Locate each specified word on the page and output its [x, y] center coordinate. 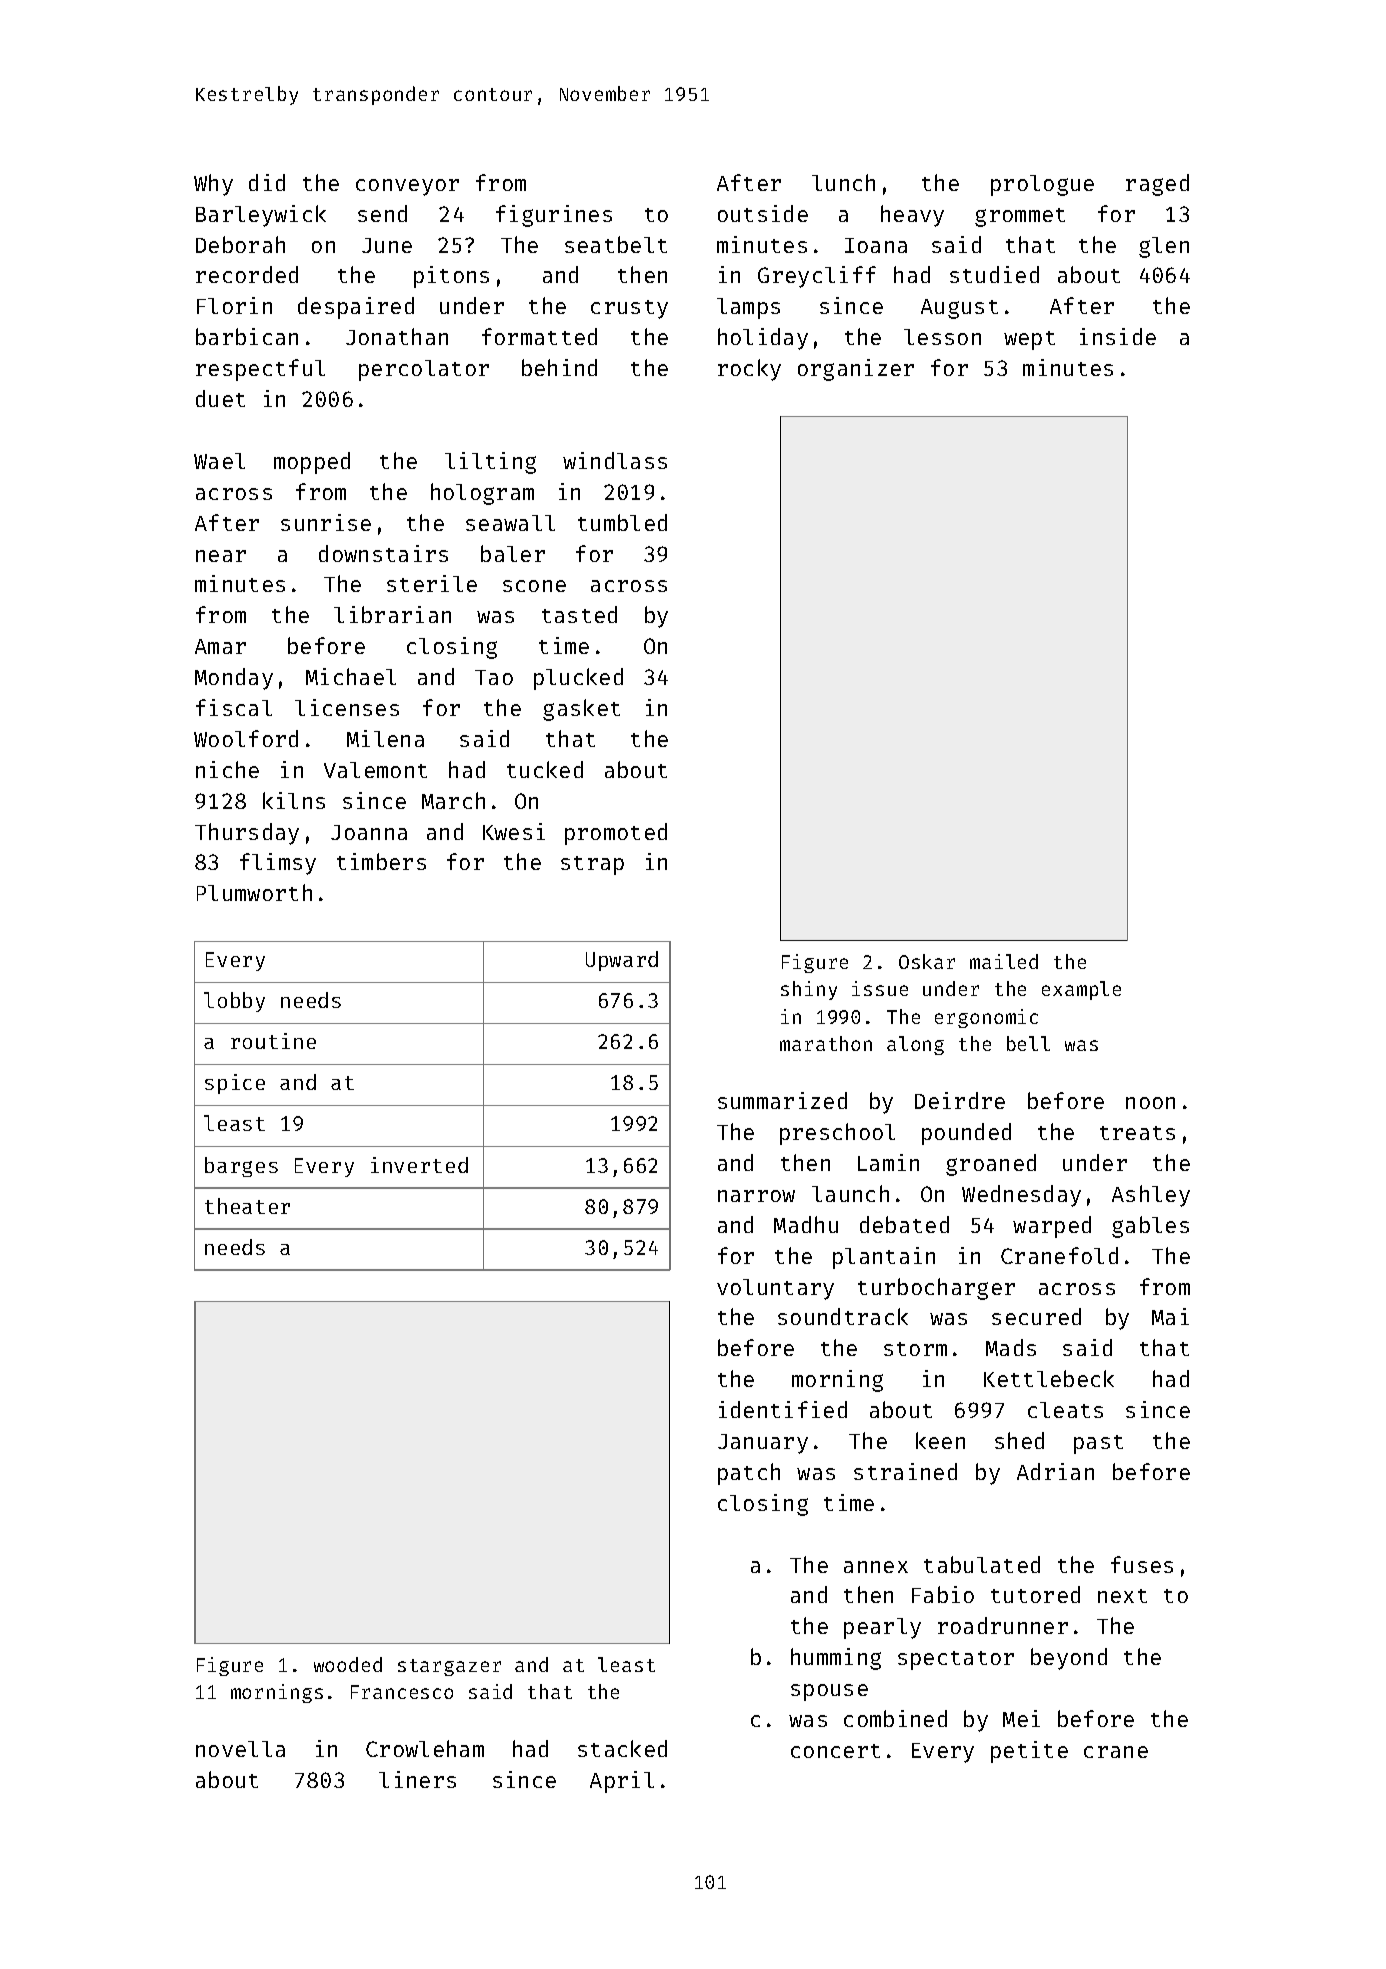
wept [1029, 340]
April [622, 1782]
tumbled [622, 522]
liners [417, 1779]
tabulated [982, 1564]
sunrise [326, 522]
